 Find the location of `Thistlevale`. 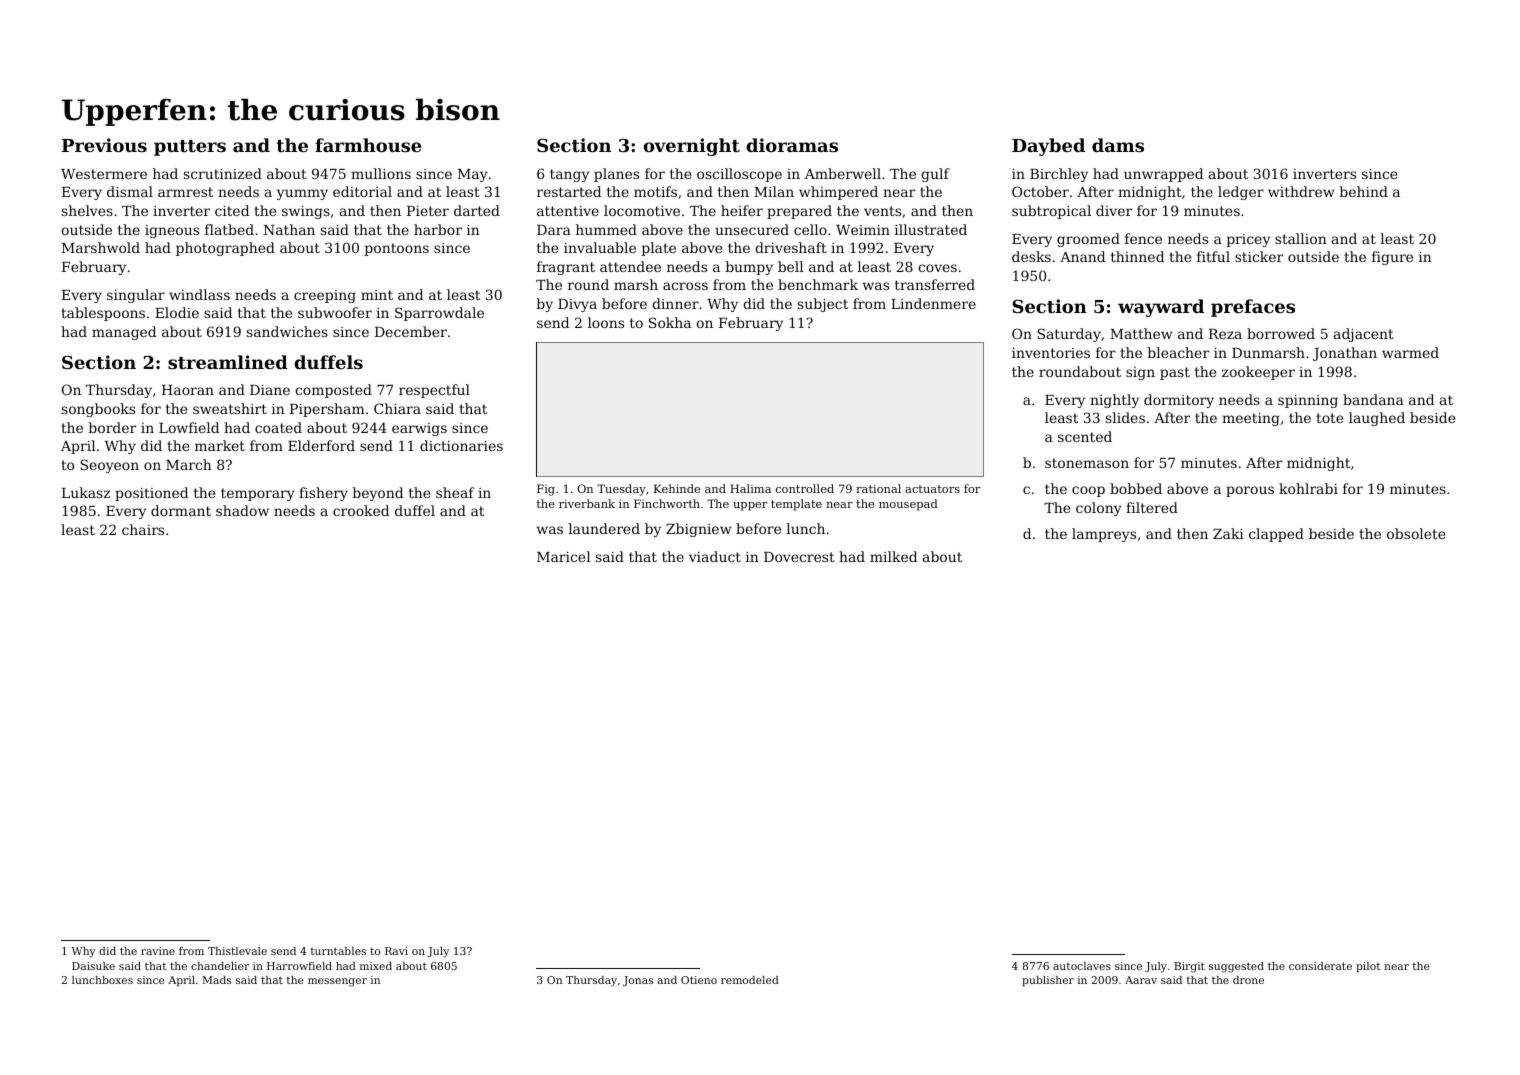

Thistlevale is located at coordinates (237, 951).
